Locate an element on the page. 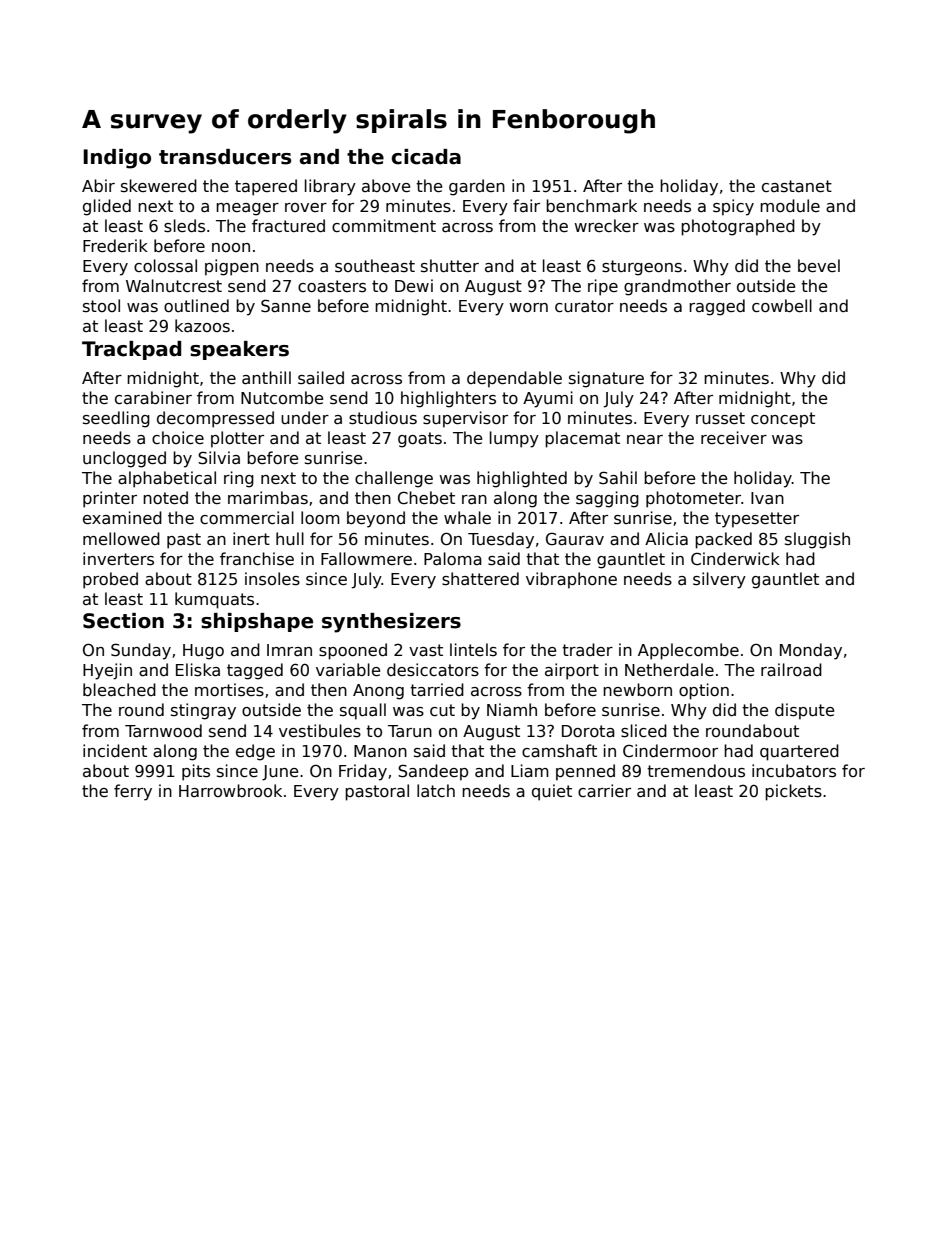 Image resolution: width=952 pixels, height=1233 pixels. photometer is located at coordinates (693, 499).
